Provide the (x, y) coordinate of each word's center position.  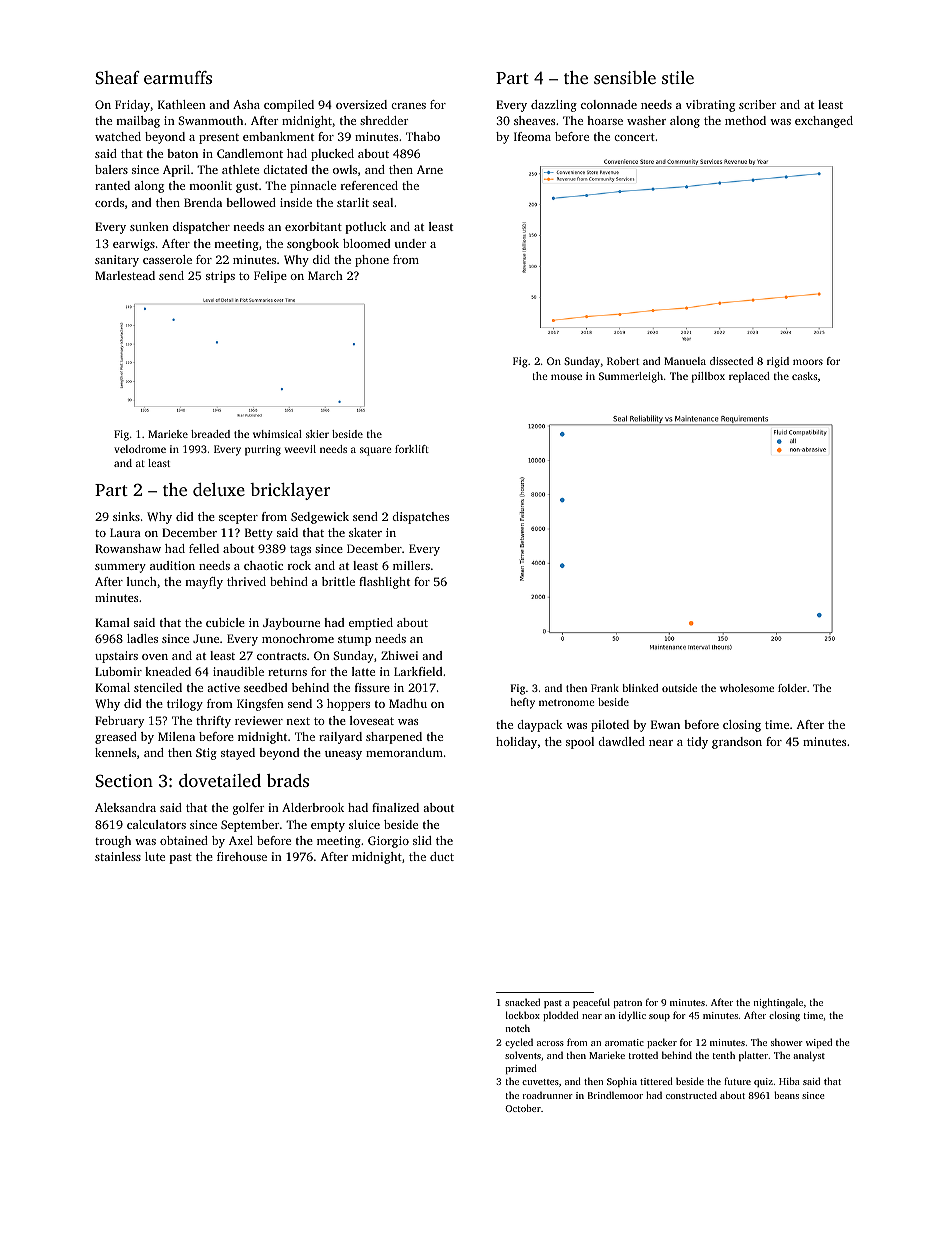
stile (678, 77)
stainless (118, 856)
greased (116, 738)
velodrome (140, 449)
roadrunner (548, 1095)
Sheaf (117, 78)
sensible (625, 77)
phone (372, 261)
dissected (731, 361)
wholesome (747, 688)
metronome (567, 702)
